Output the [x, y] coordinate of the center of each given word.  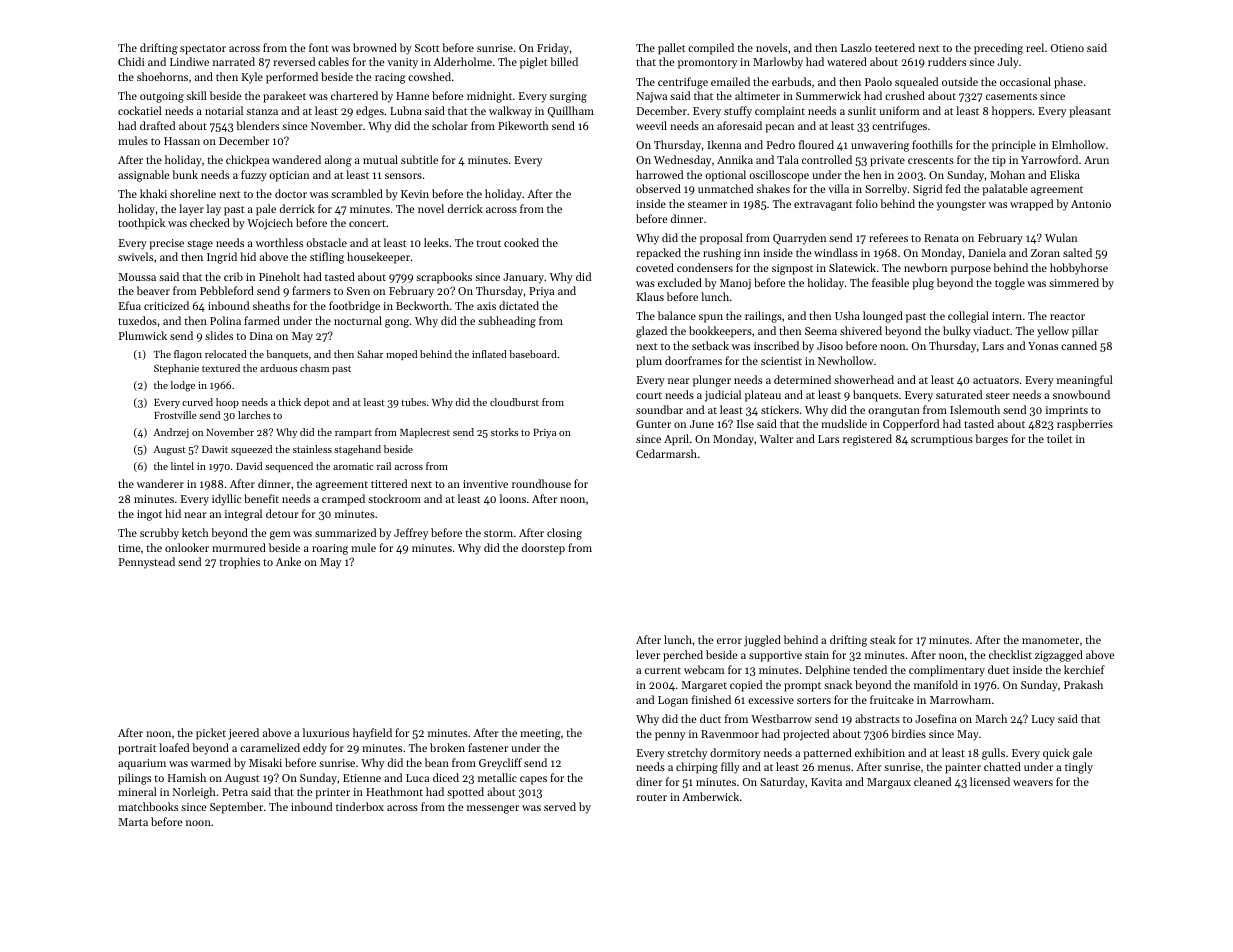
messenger [493, 809]
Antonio [1091, 204]
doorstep [543, 549]
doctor [291, 193]
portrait [137, 749]
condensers [705, 267]
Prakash [1083, 684]
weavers [1033, 783]
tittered [389, 483]
